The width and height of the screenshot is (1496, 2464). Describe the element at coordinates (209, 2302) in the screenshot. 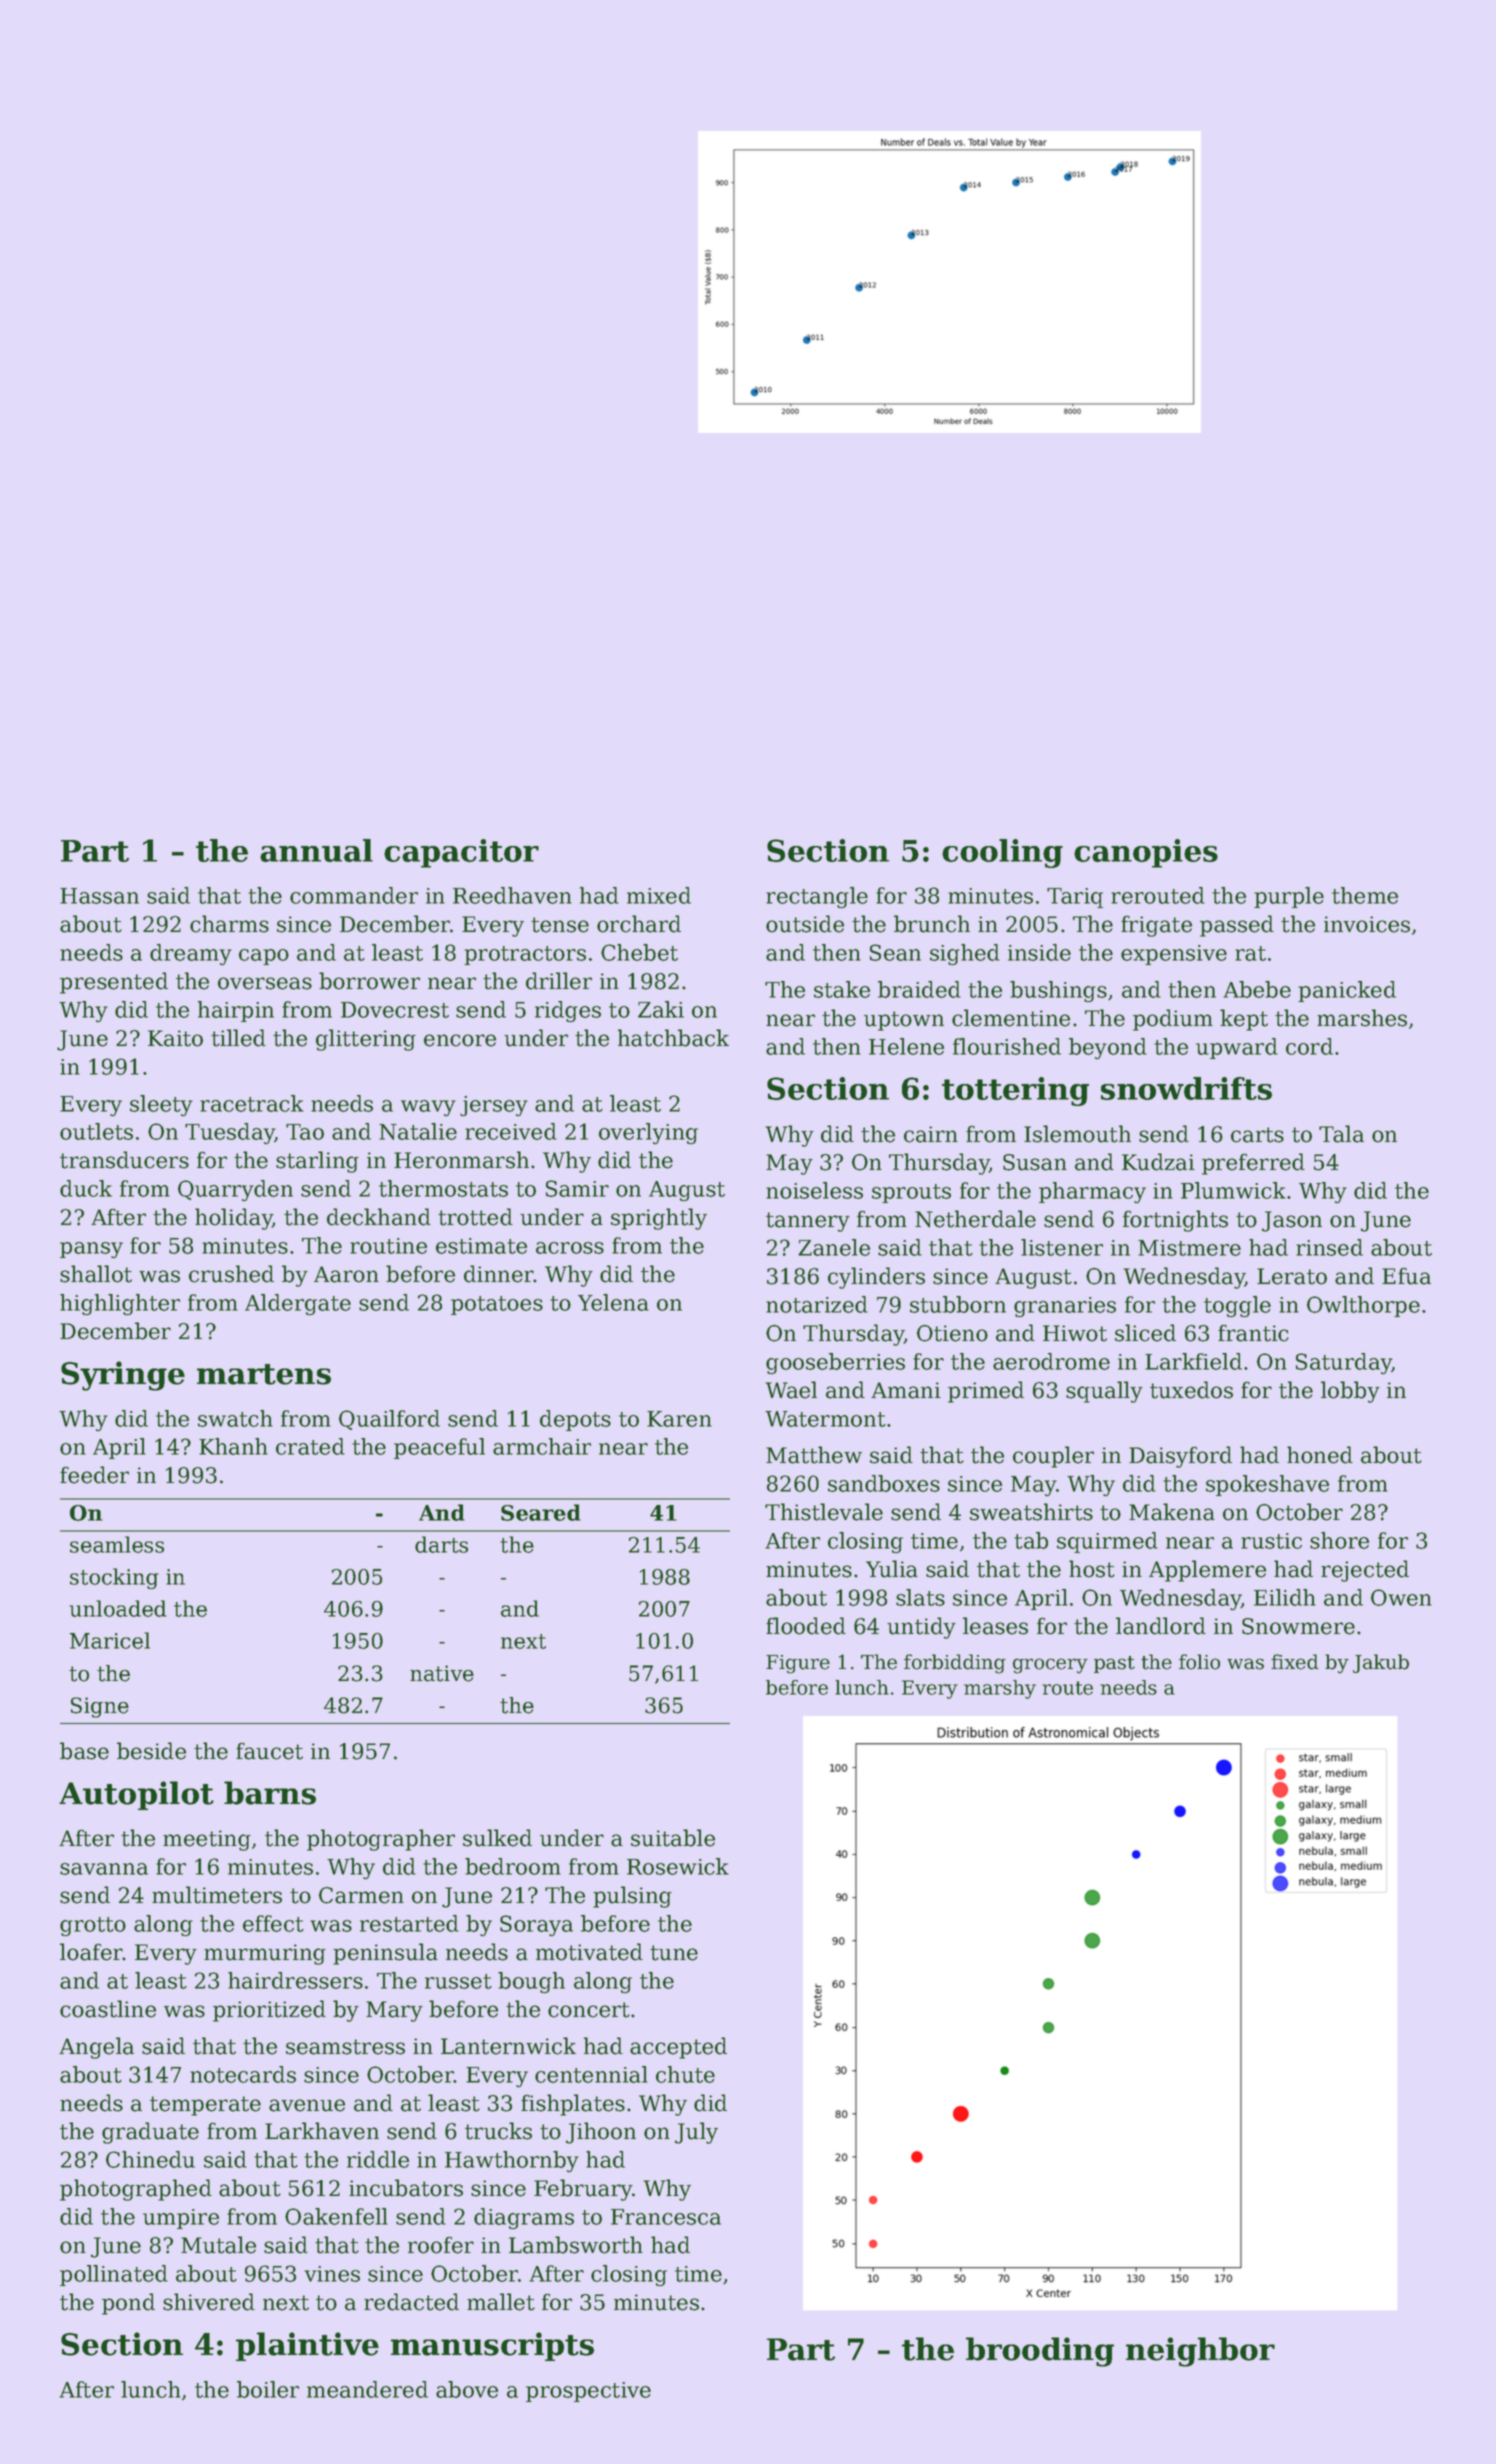

I see `shivered` at that location.
